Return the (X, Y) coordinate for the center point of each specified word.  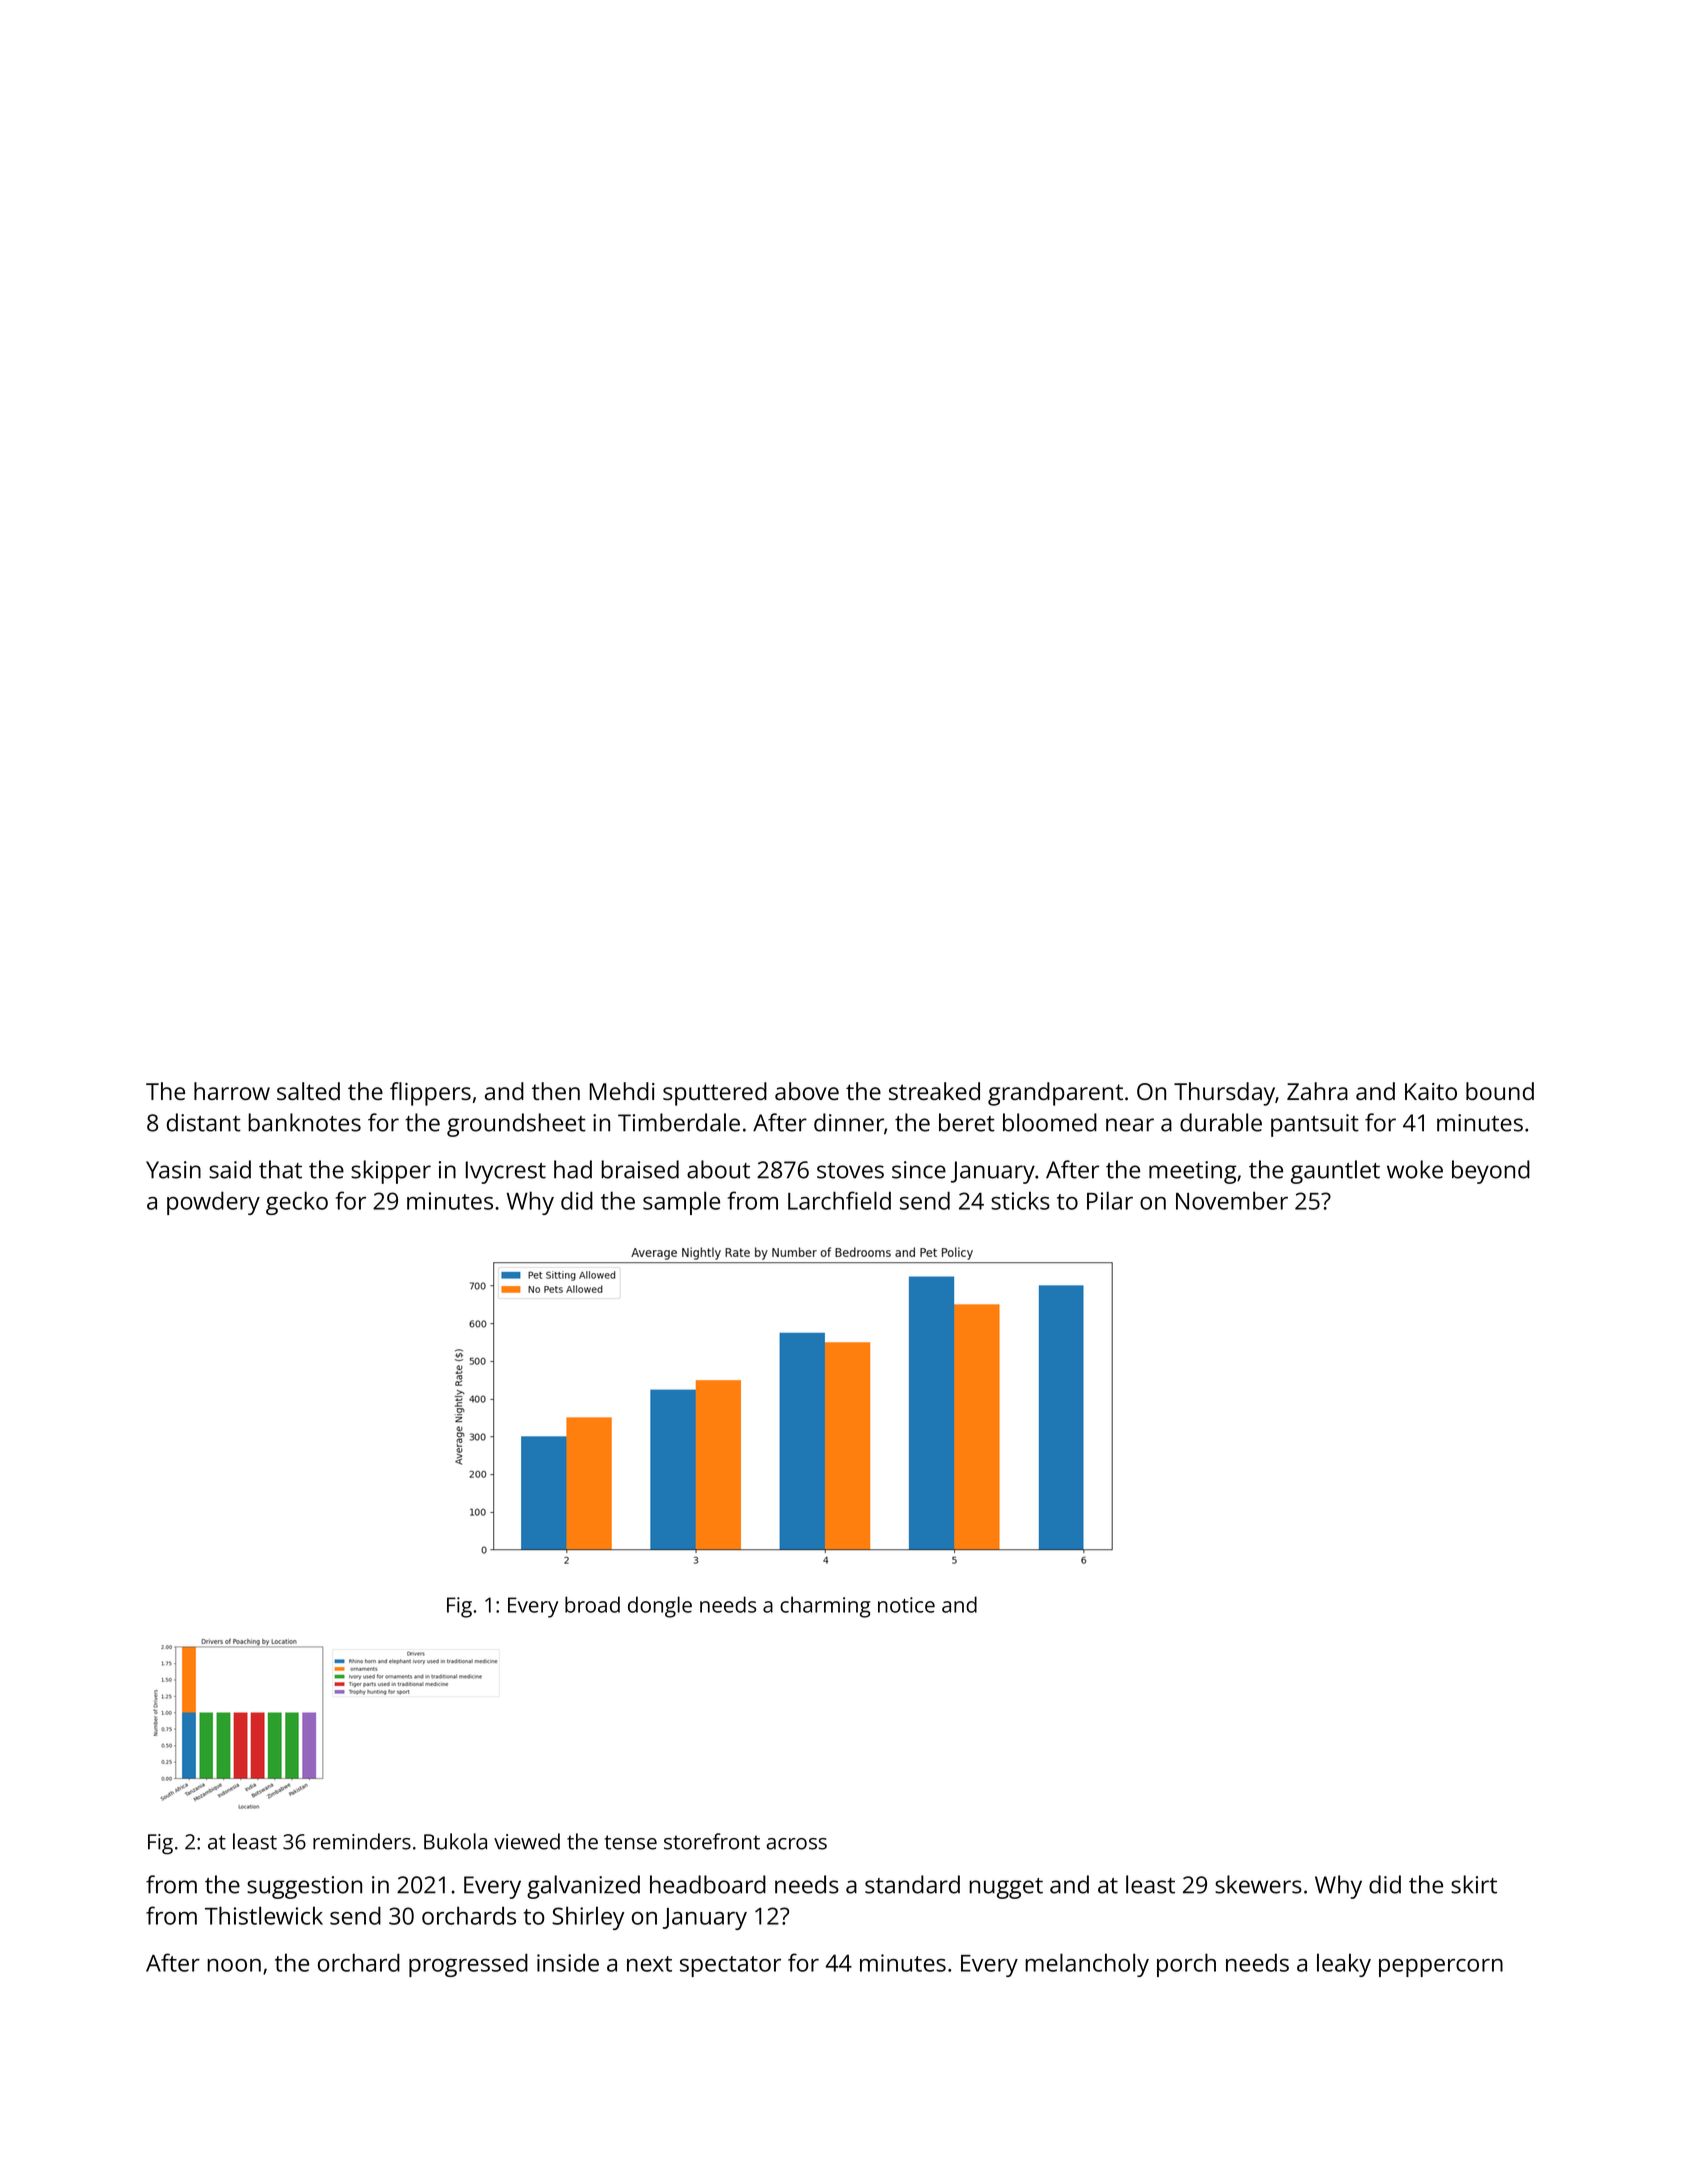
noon (234, 1965)
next (649, 1964)
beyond (1491, 1172)
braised (640, 1169)
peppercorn (1441, 1968)
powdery (213, 1203)
